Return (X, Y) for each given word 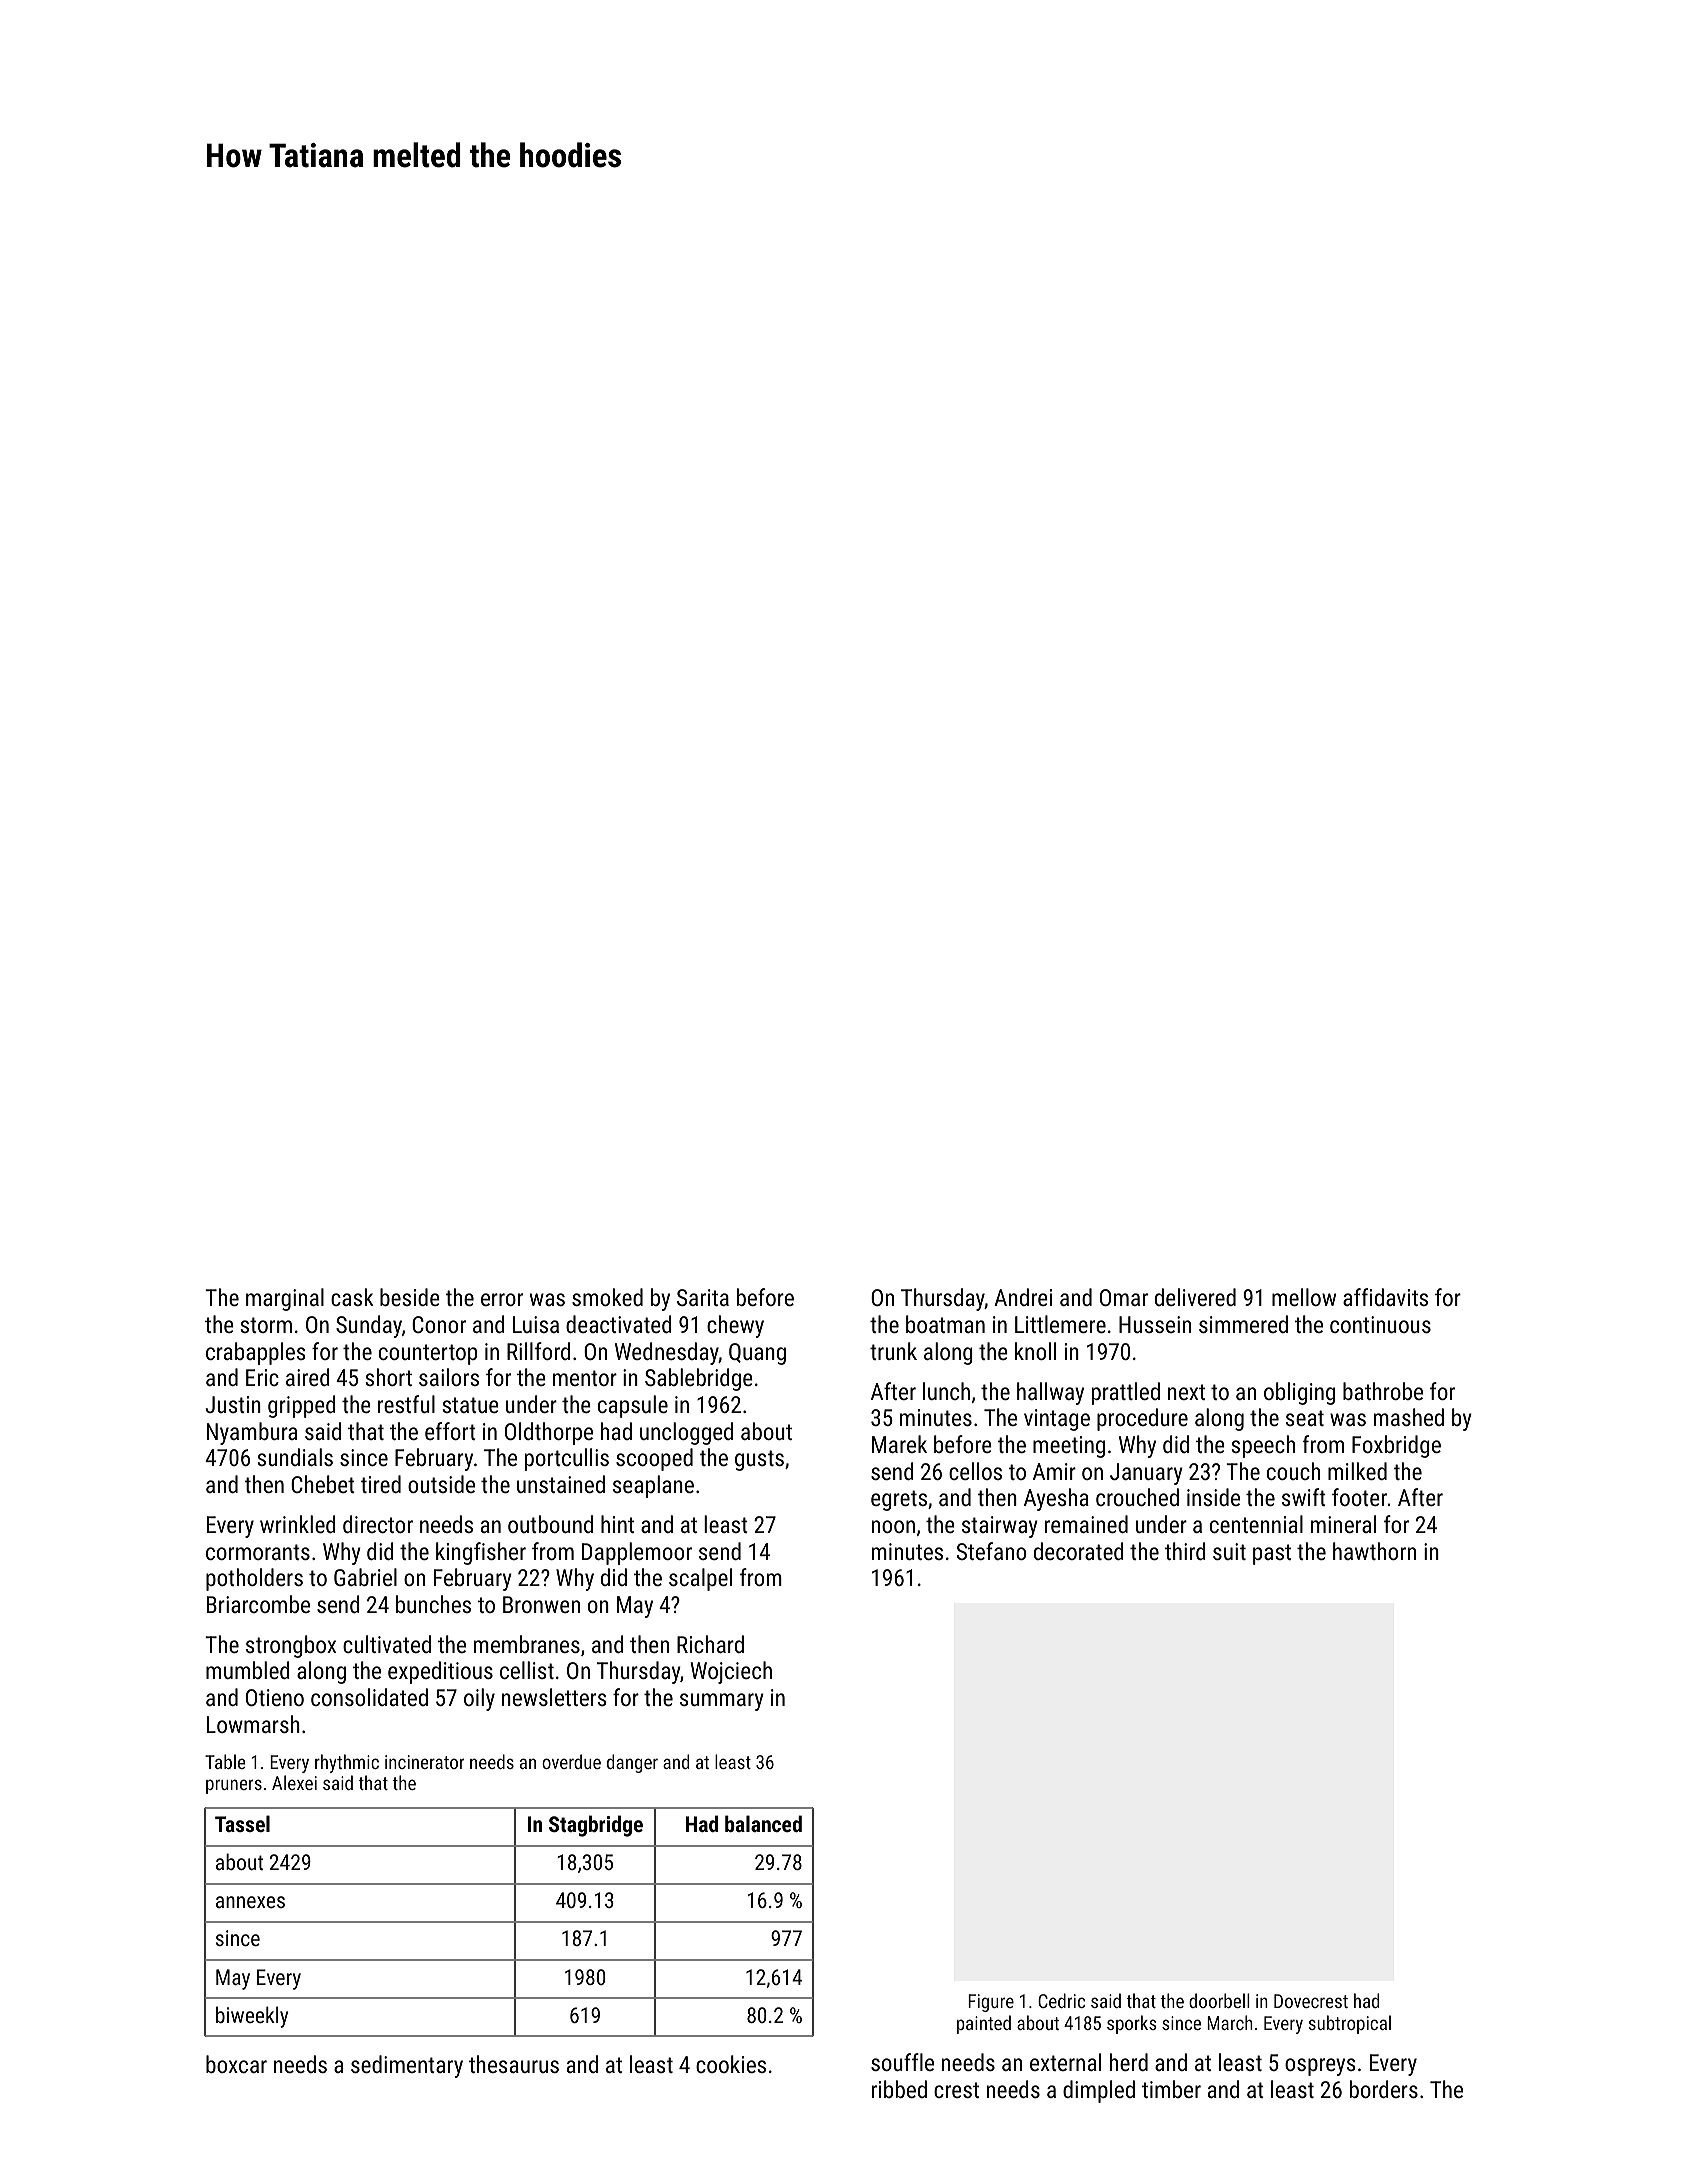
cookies (731, 2064)
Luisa (536, 1324)
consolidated (369, 1697)
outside (441, 1484)
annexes (250, 1902)
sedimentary (407, 2066)
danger (632, 1763)
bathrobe (1383, 1391)
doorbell (1219, 2000)
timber (1171, 2089)
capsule (633, 1406)
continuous (1380, 1324)
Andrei (1023, 1297)
